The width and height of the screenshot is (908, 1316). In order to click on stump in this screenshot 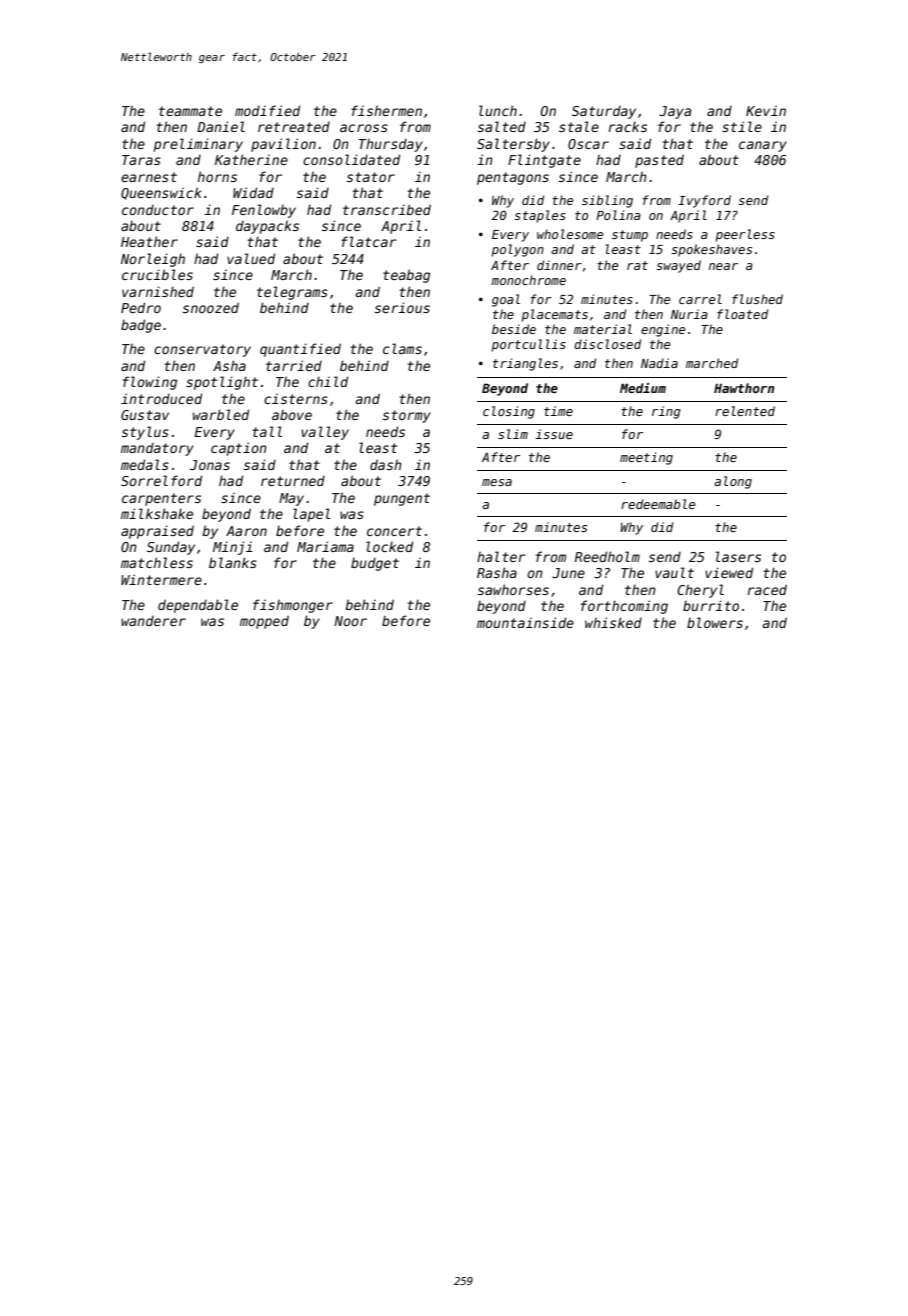, I will do `click(630, 236)`.
